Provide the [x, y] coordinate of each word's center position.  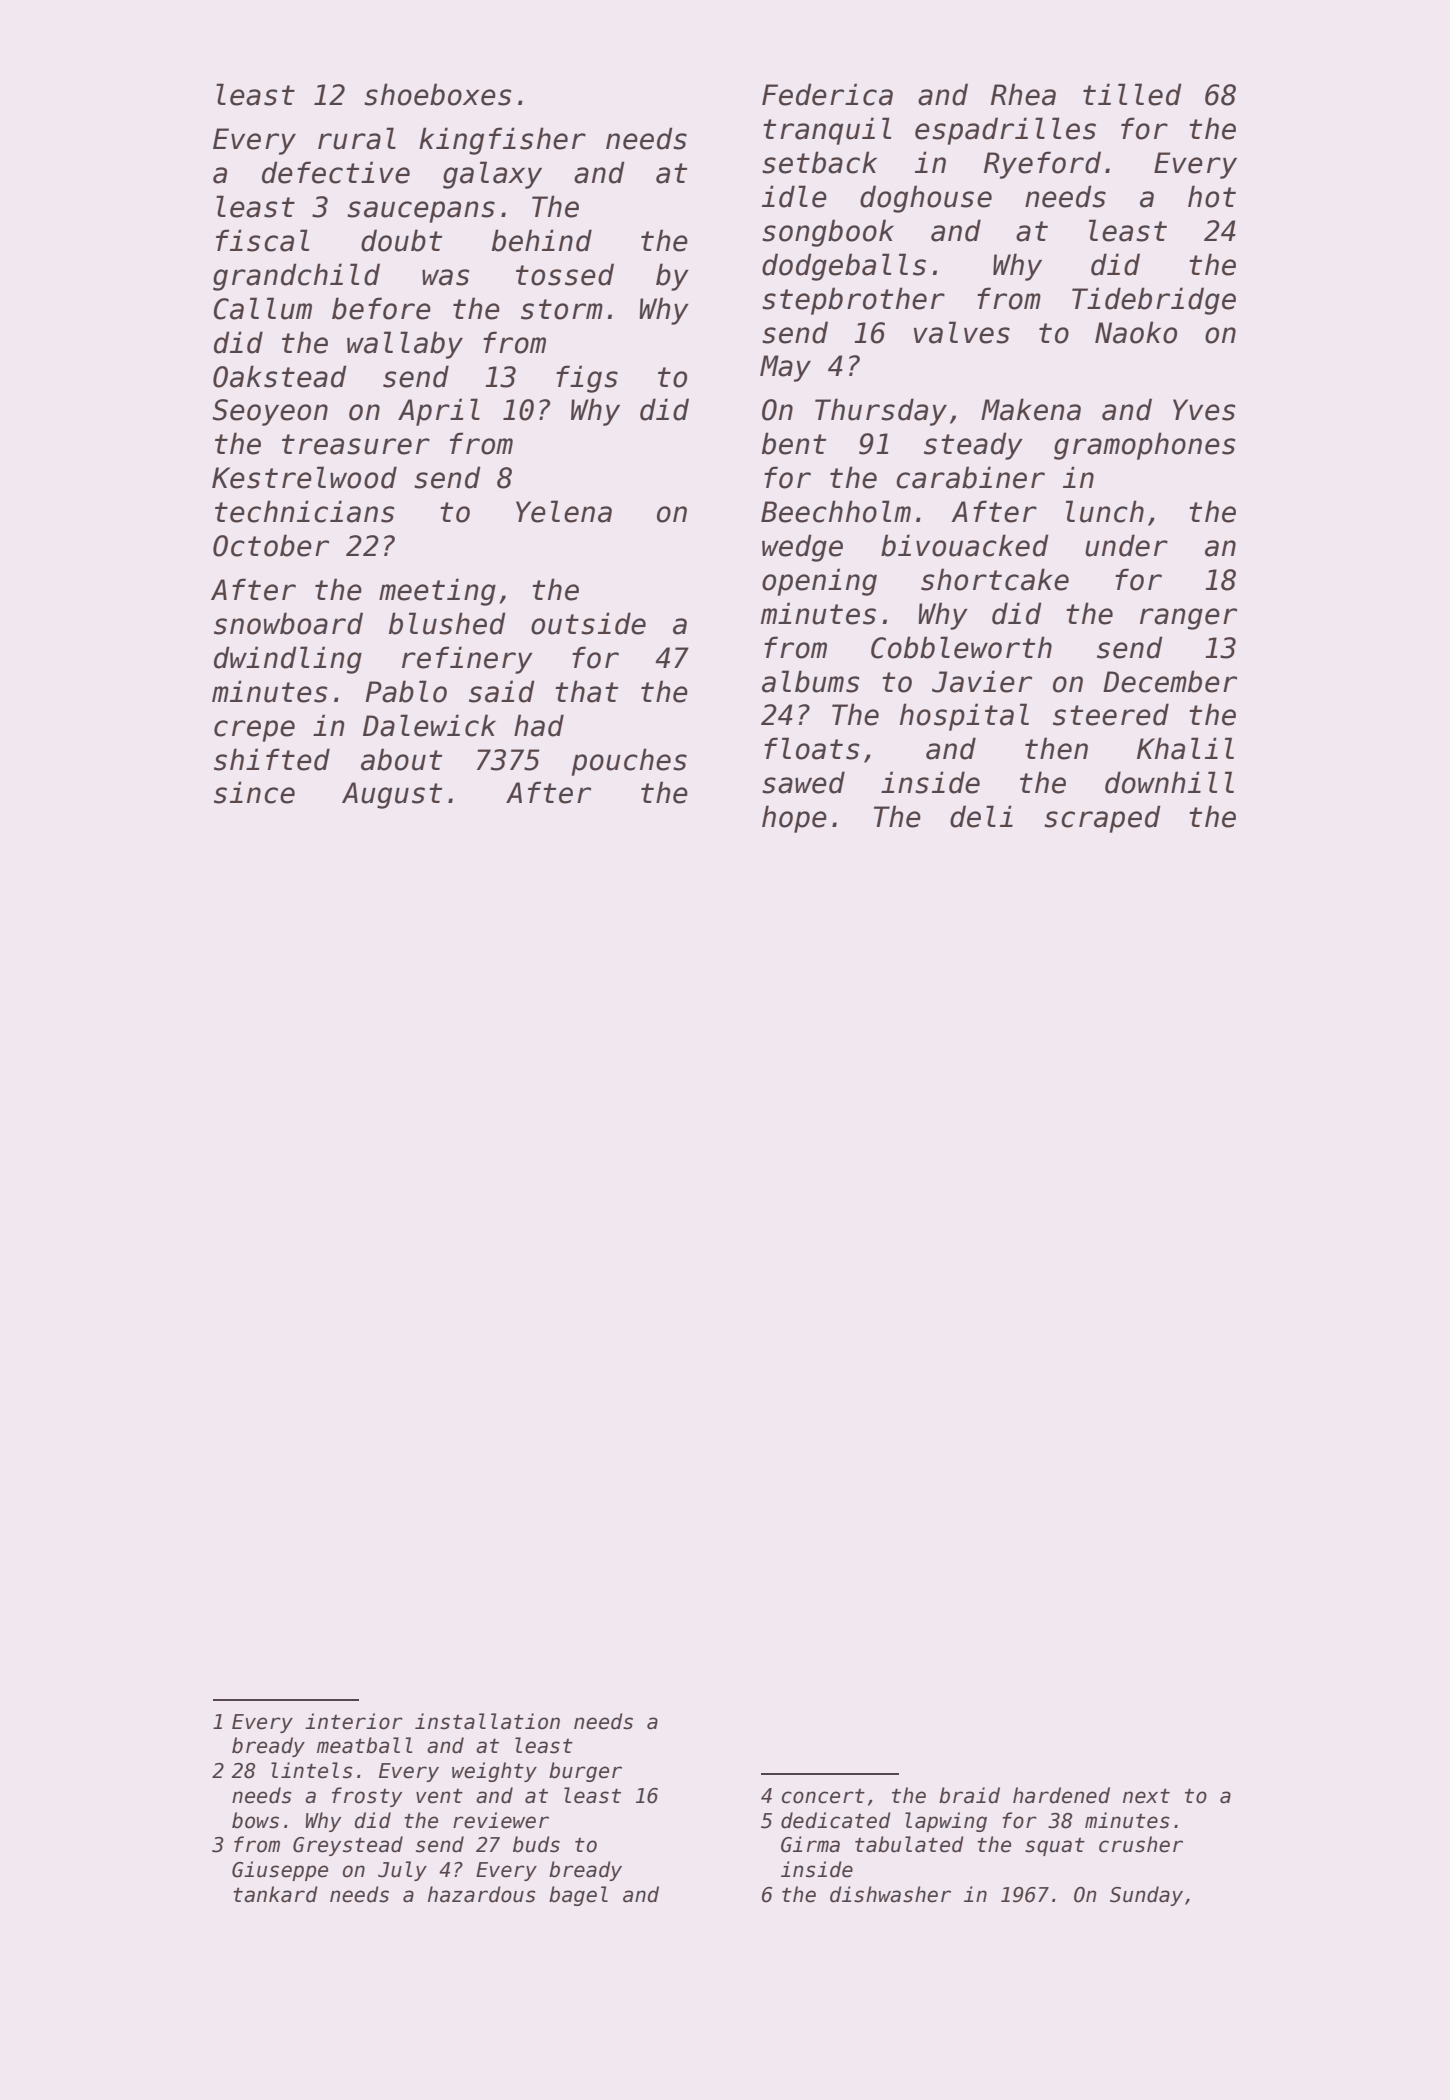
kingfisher [502, 141]
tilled [1132, 94]
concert [823, 1796]
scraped [1102, 819]
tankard [275, 1894]
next [1146, 1796]
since [254, 792]
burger [585, 1772]
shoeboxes [437, 94]
